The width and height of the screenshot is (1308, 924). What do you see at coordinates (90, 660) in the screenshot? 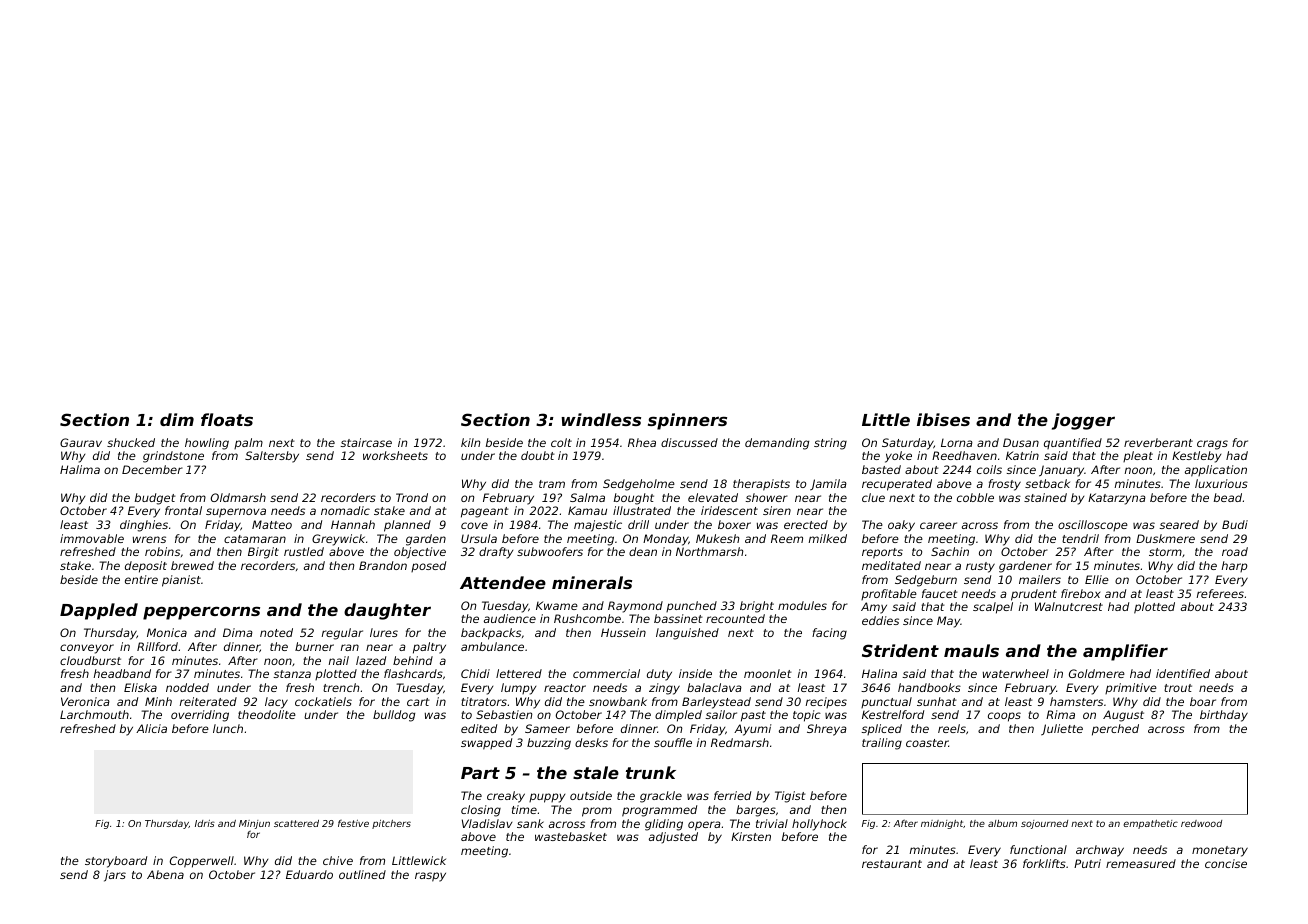
I see `cloudburst` at bounding box center [90, 660].
